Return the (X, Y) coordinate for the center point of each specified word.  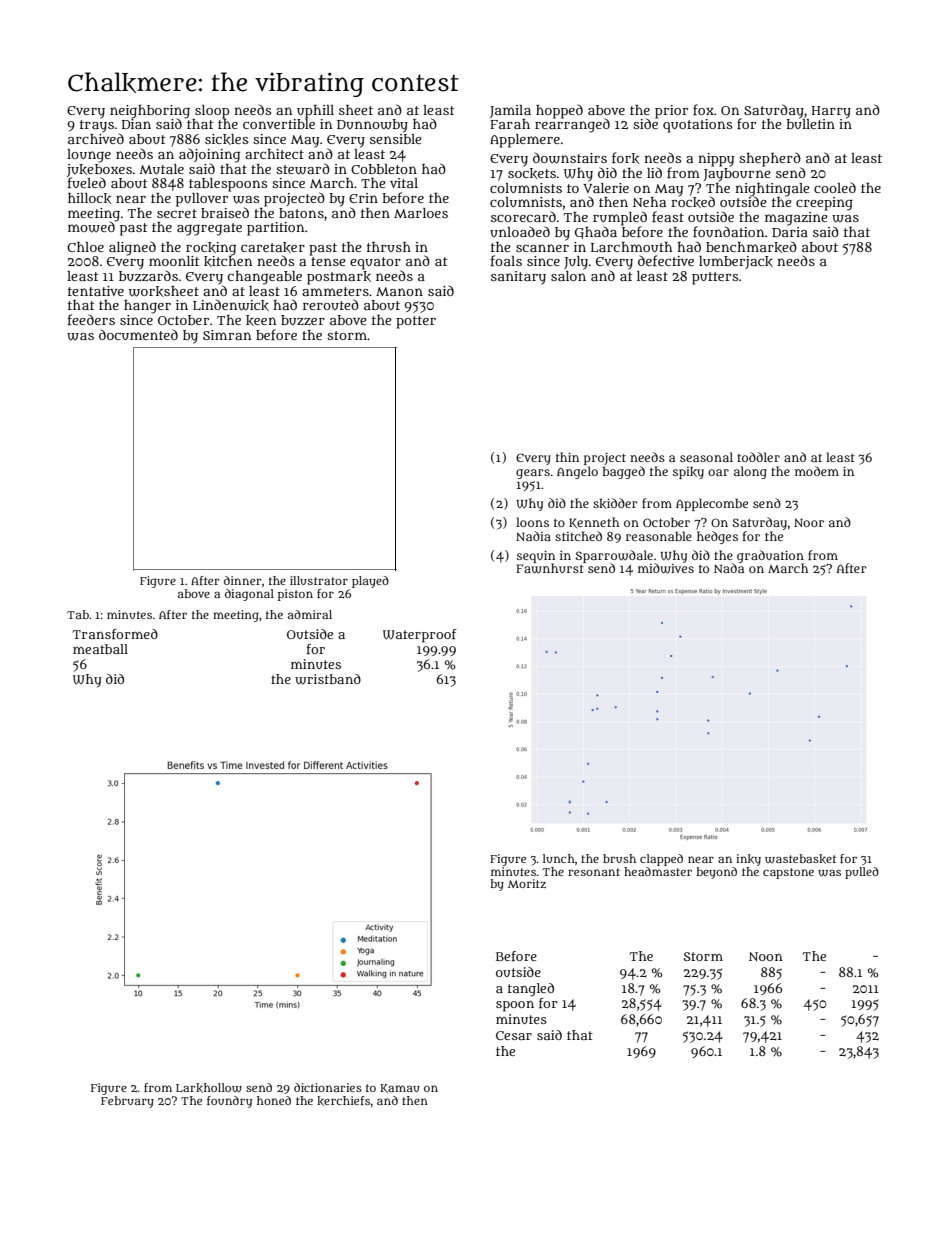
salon (568, 276)
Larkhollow (209, 1088)
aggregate (209, 229)
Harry (831, 112)
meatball (100, 649)
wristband (328, 679)
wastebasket (800, 859)
